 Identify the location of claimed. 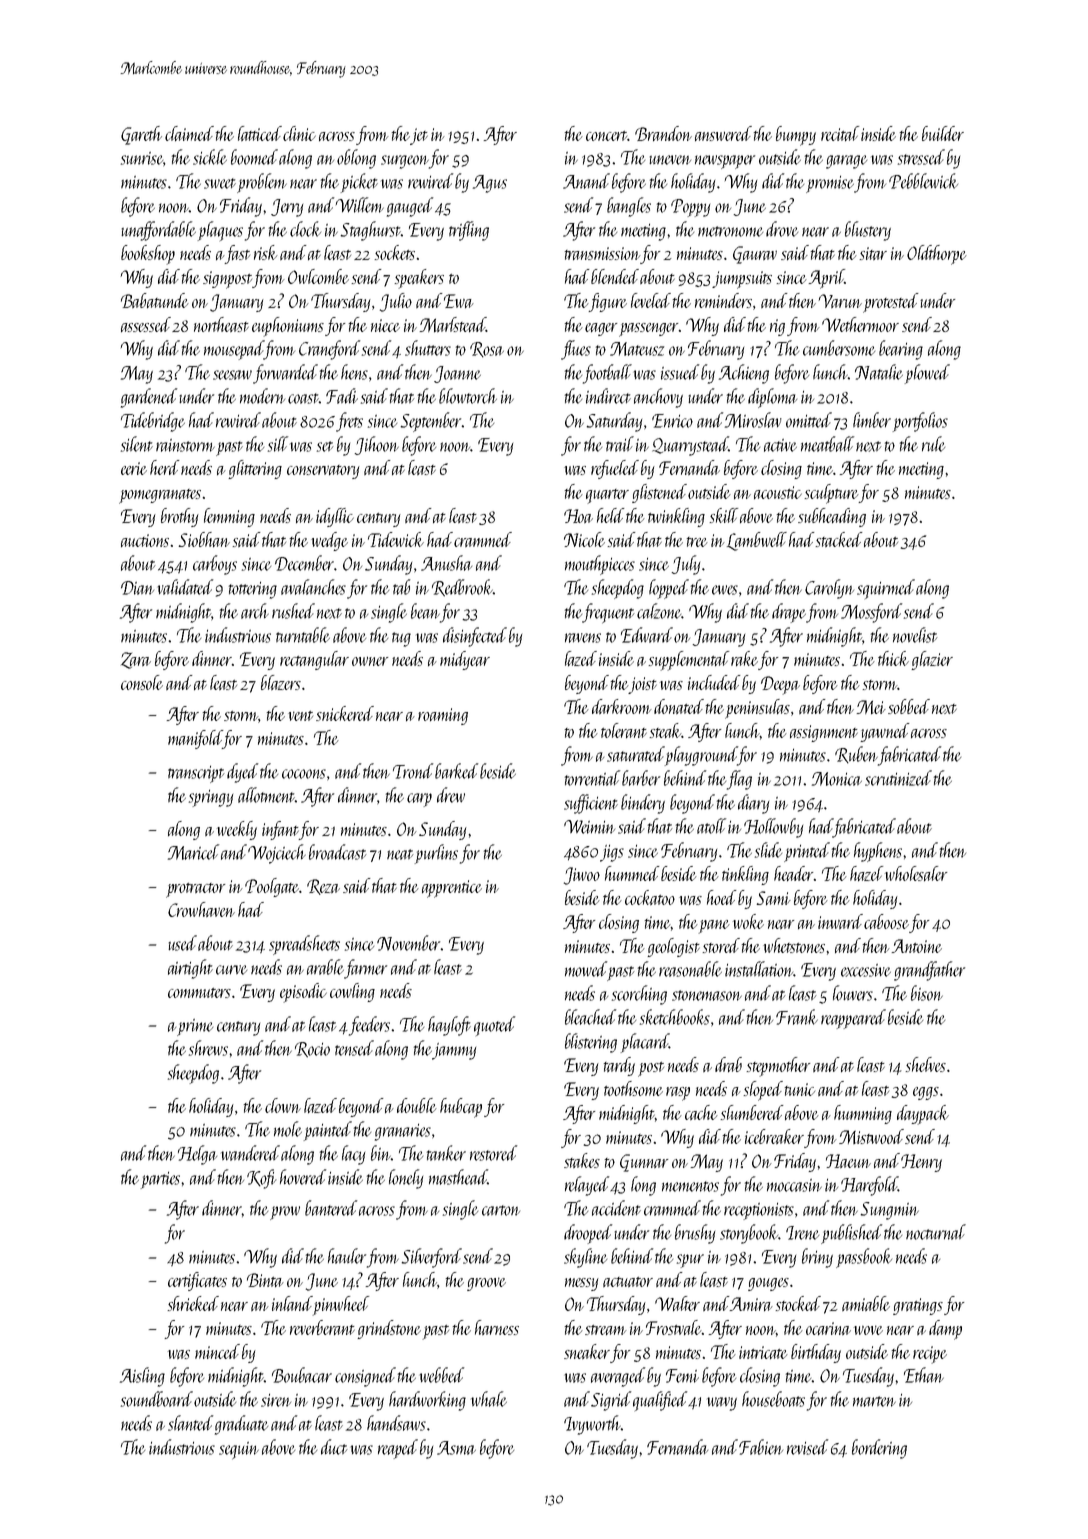
(189, 133).
